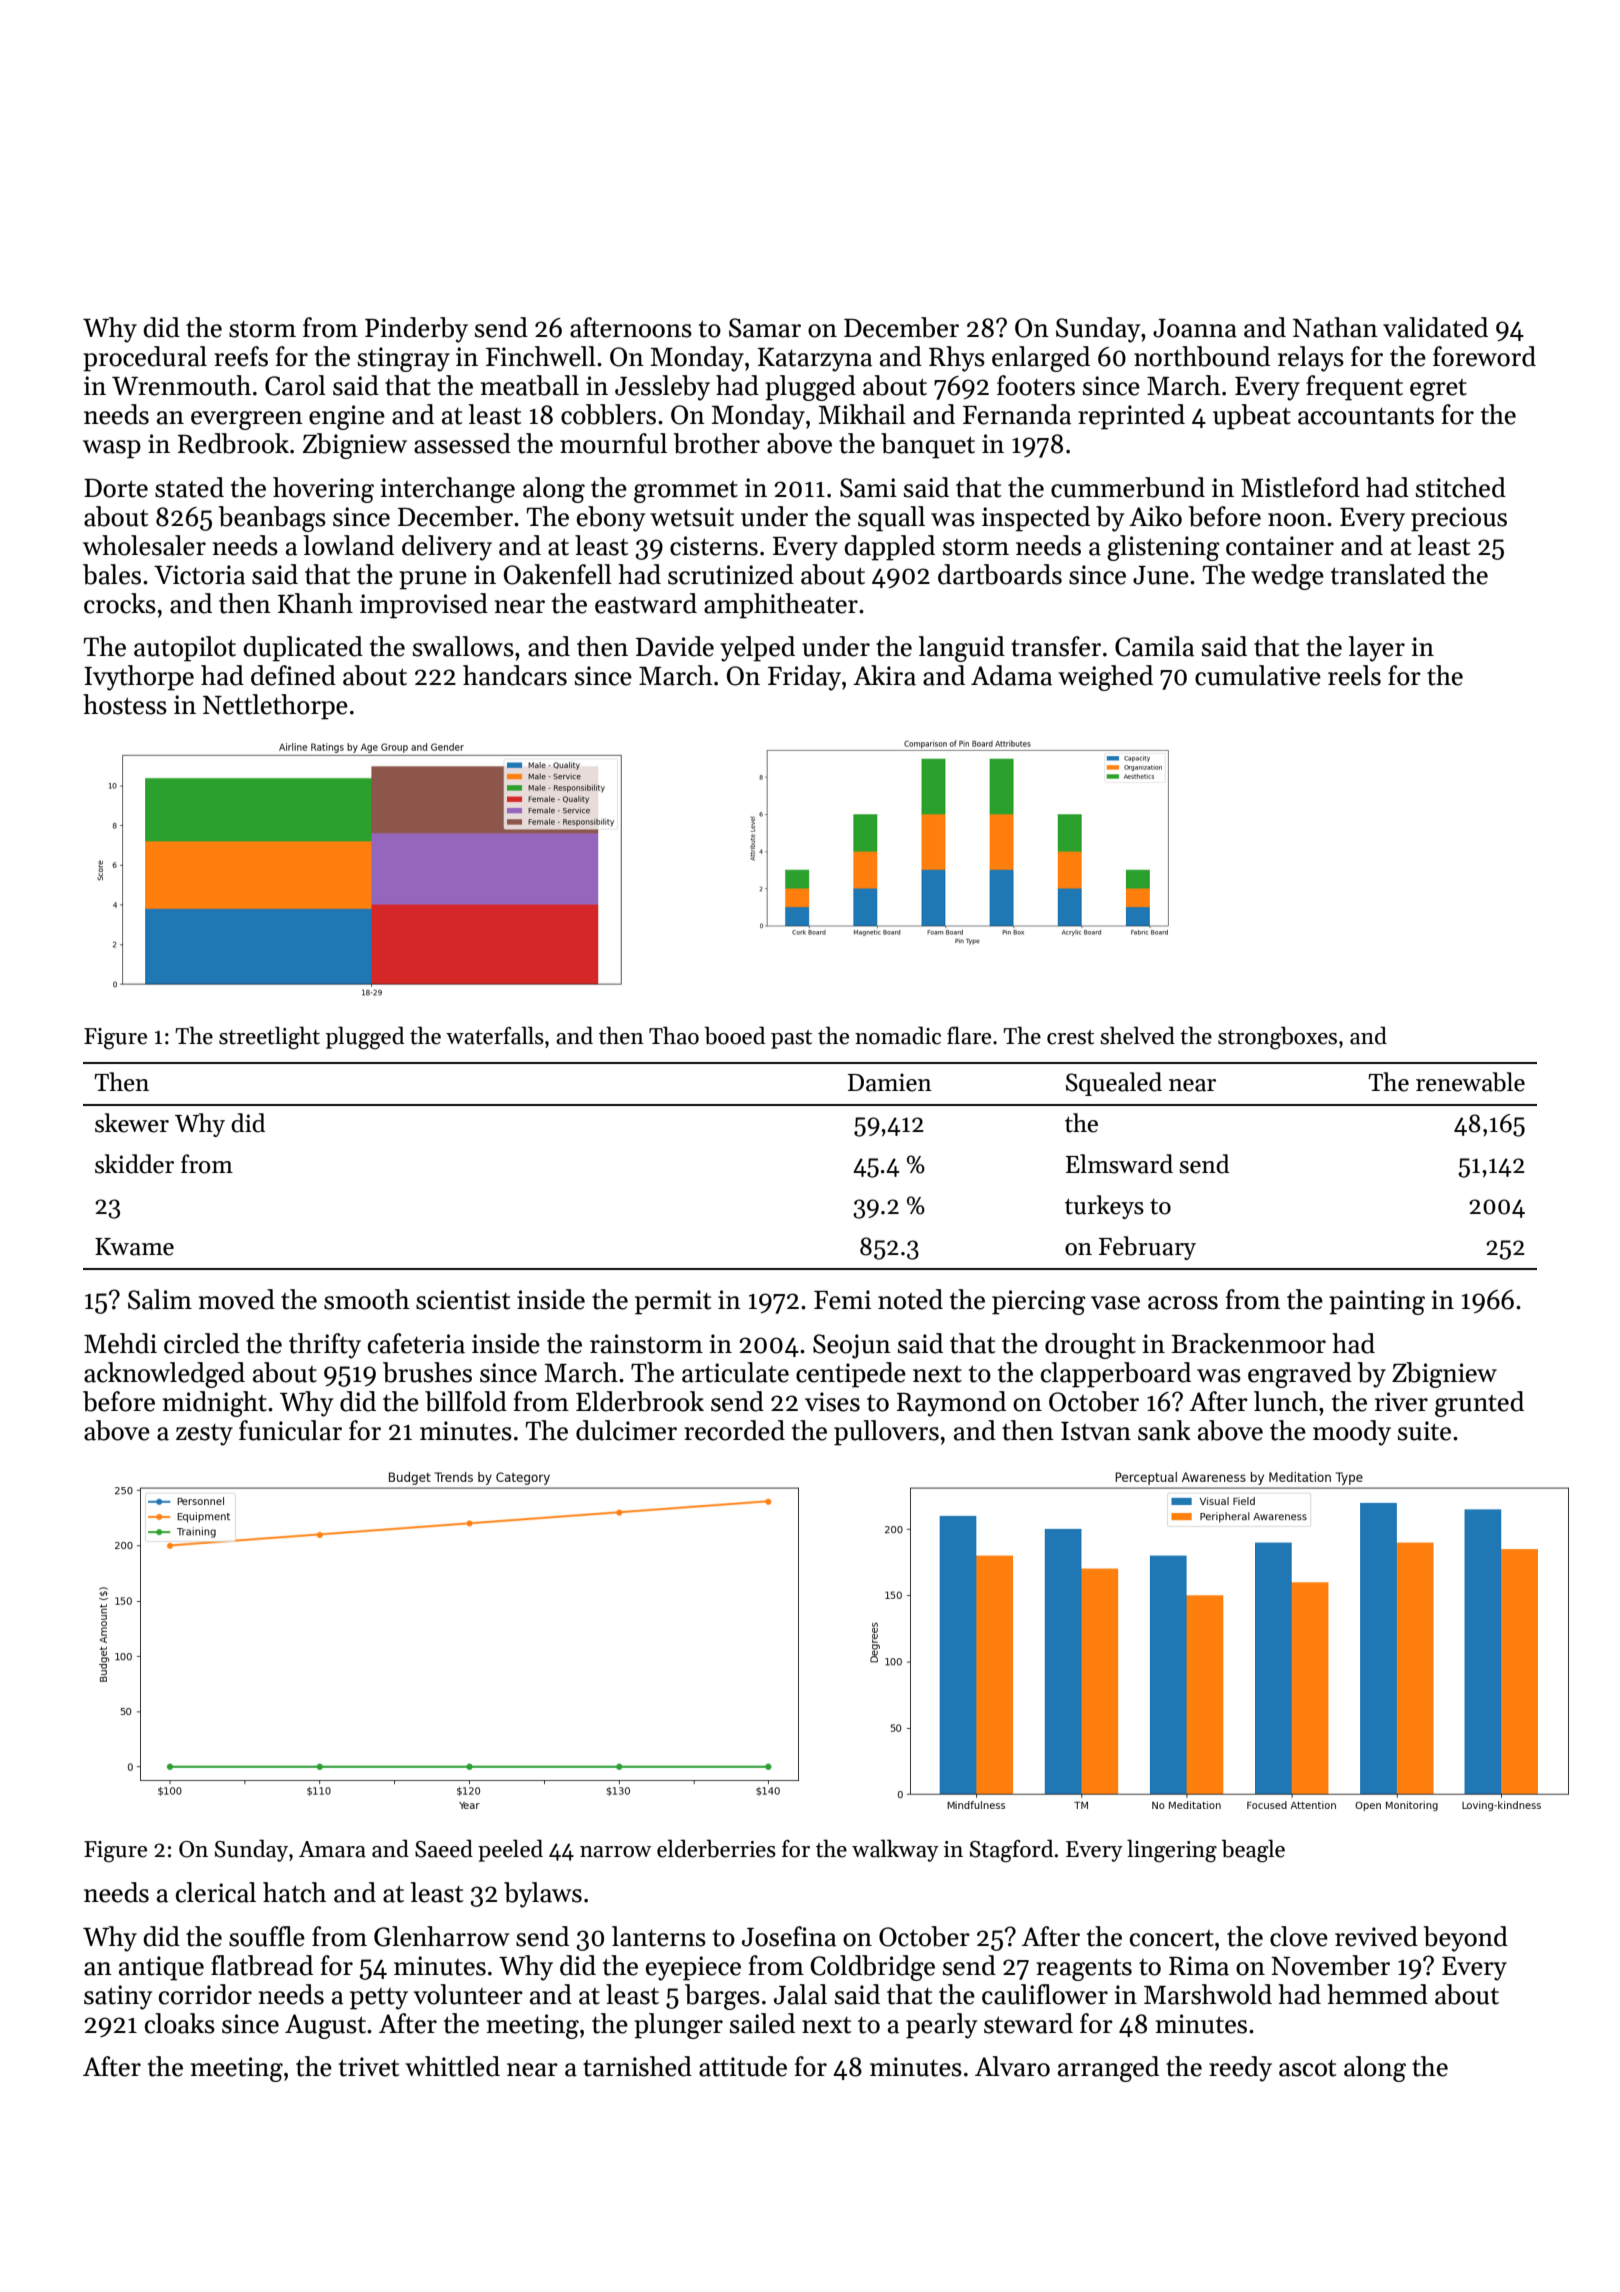 Image resolution: width=1620 pixels, height=2292 pixels. Describe the element at coordinates (134, 1164) in the screenshot. I see `skidder` at that location.
